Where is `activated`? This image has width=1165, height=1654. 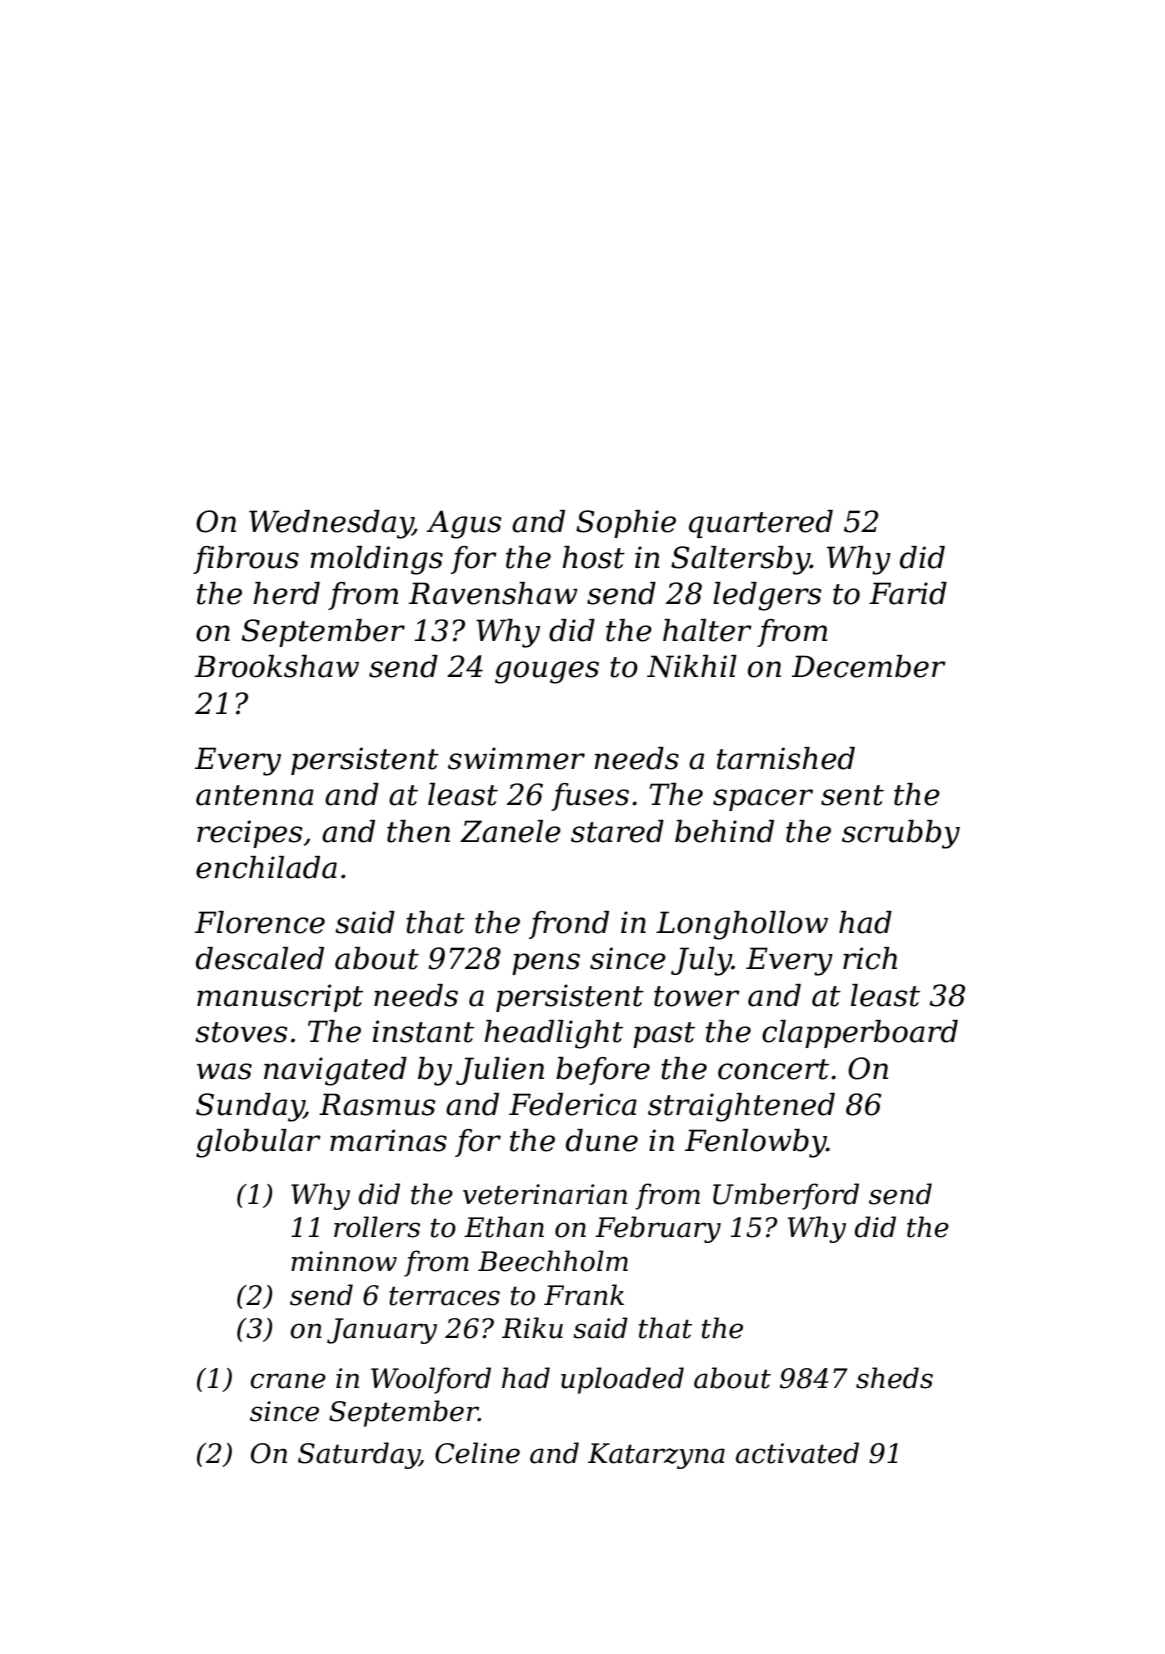 activated is located at coordinates (797, 1453).
